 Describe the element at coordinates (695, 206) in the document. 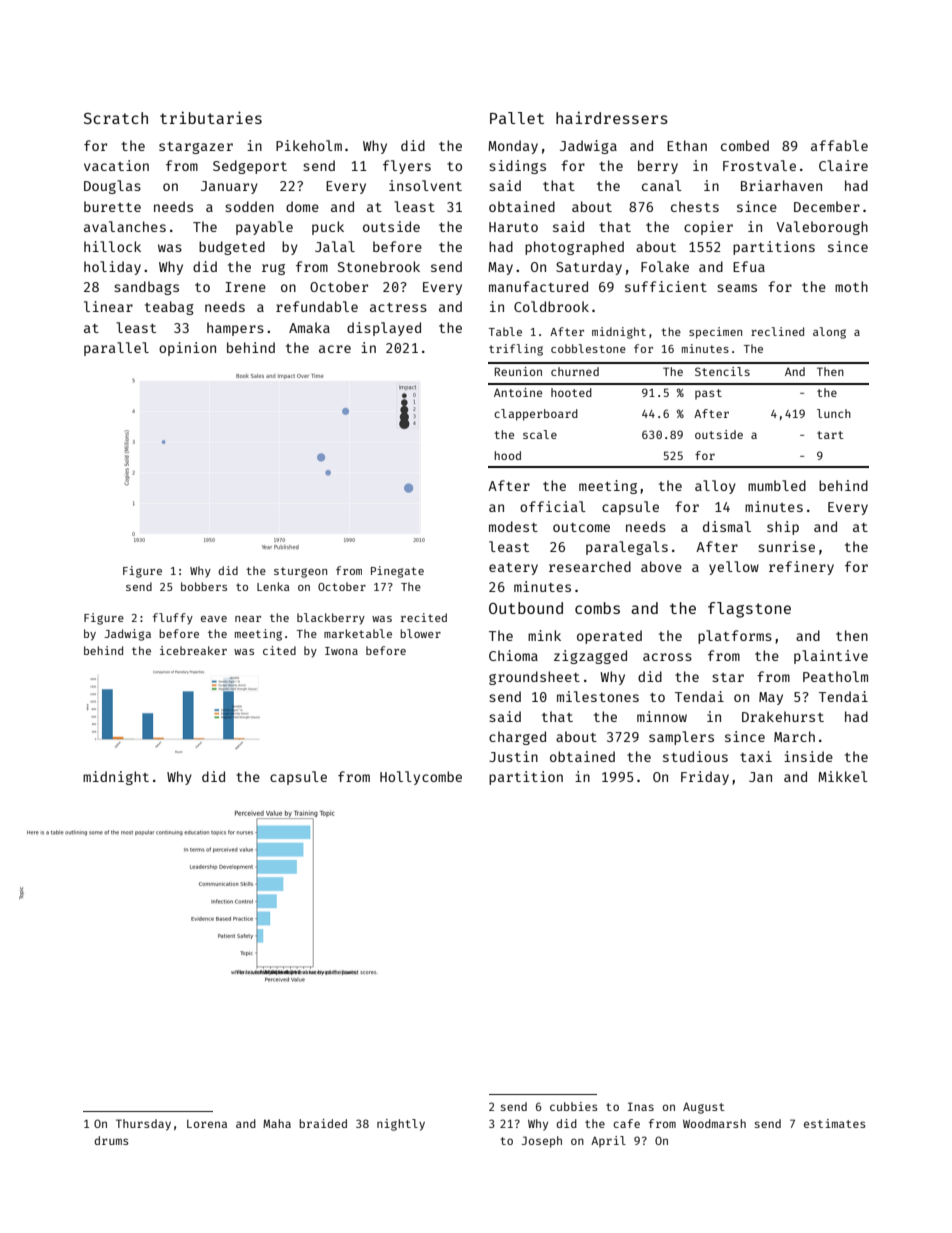

I see `chests` at that location.
